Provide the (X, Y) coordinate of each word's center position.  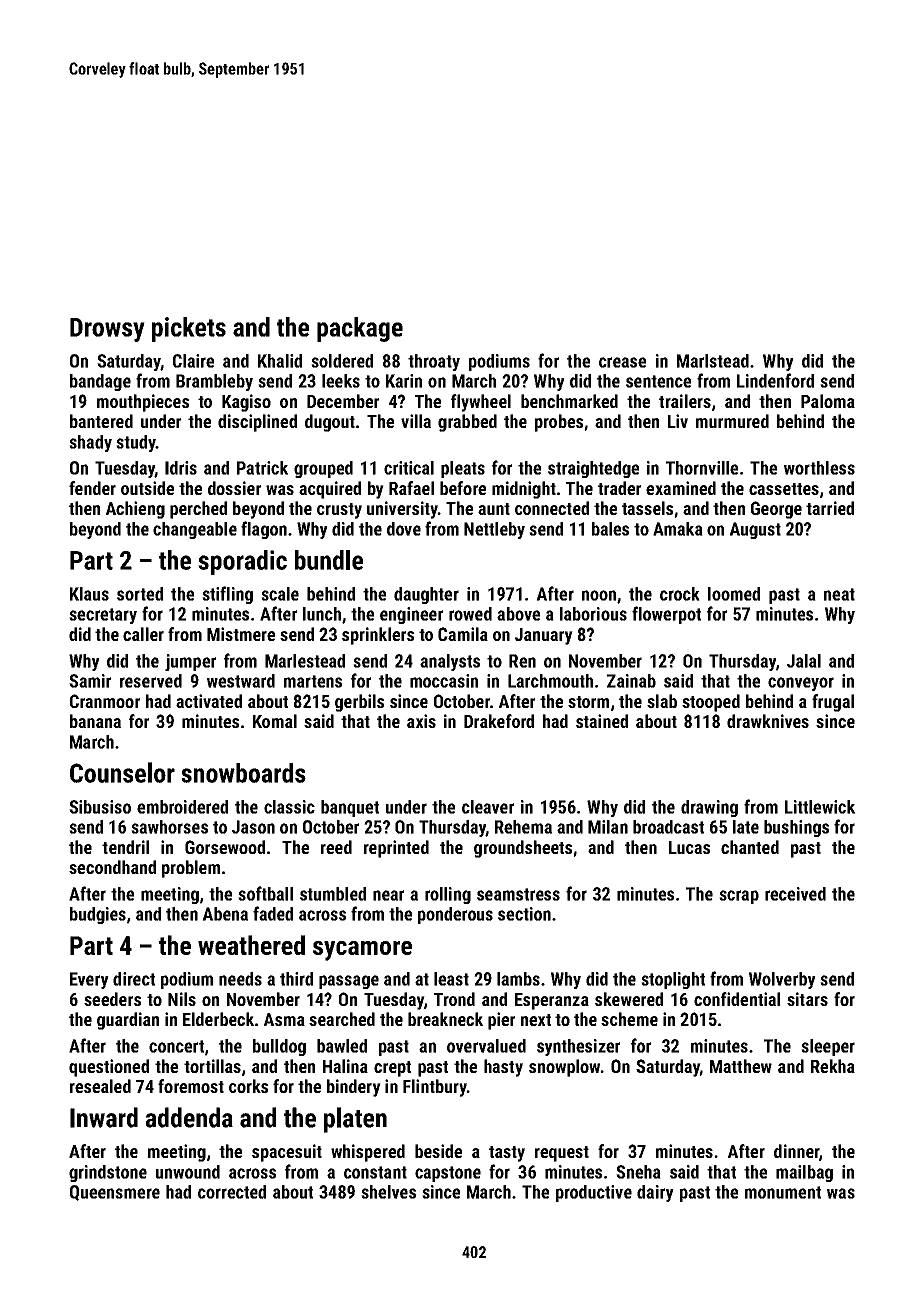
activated (209, 701)
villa (416, 421)
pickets (189, 329)
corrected (232, 1192)
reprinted (396, 849)
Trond (454, 999)
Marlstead (713, 361)
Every (89, 980)
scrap (739, 897)
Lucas (689, 847)
